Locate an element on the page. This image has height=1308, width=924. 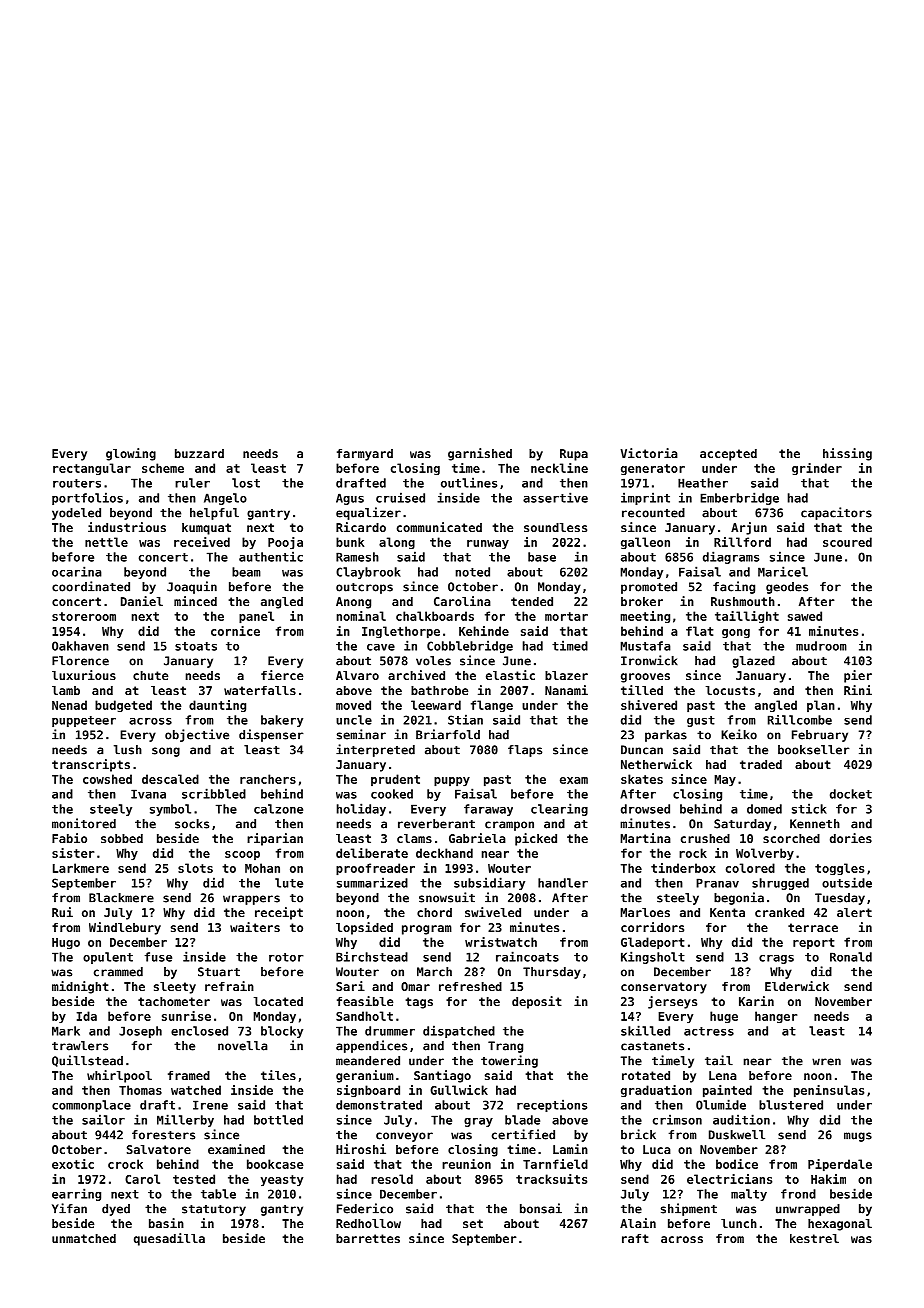
Nanami is located at coordinates (566, 690).
